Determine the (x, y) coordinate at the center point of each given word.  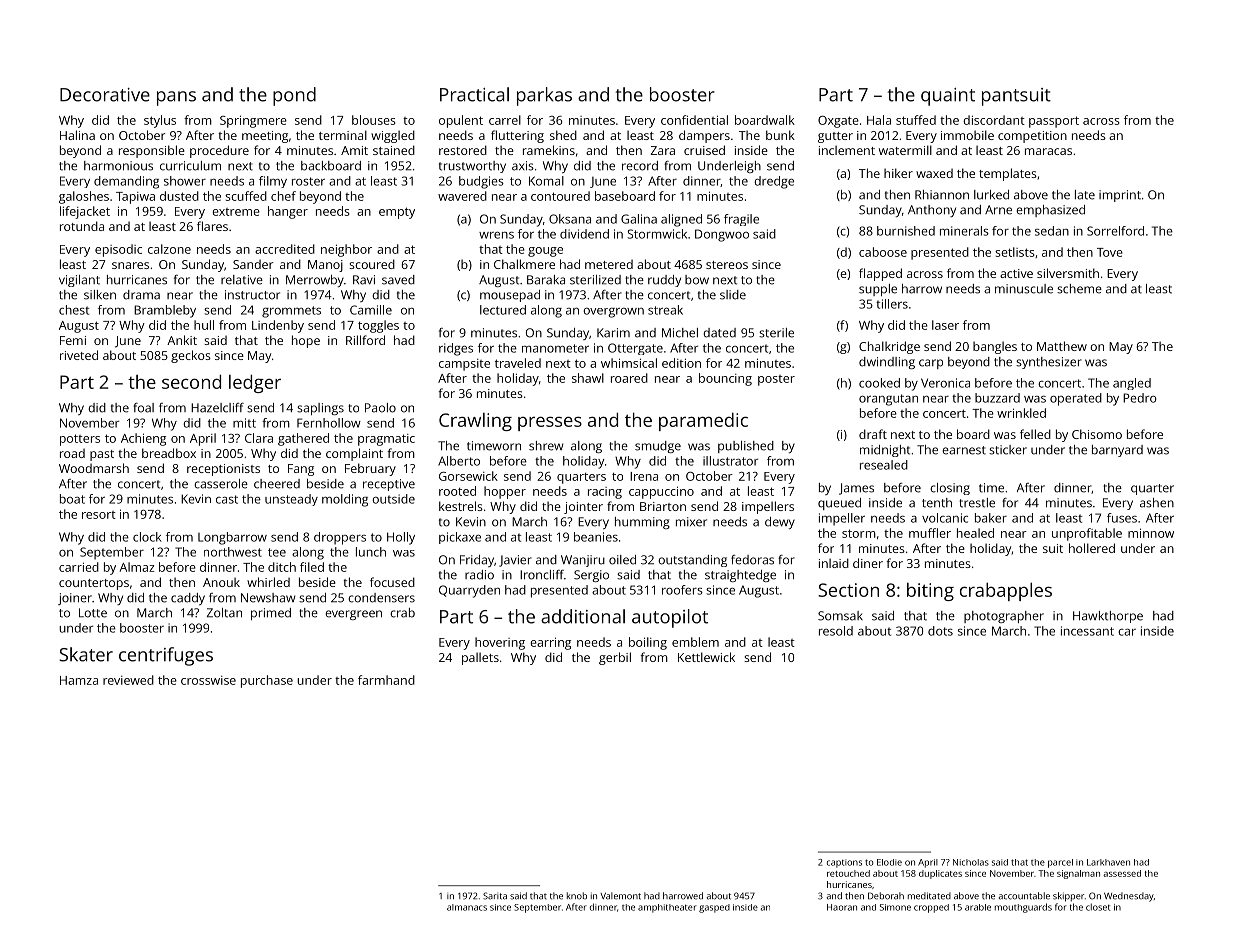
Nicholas (971, 862)
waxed (934, 173)
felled (1035, 434)
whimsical (629, 363)
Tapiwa (135, 198)
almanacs (467, 907)
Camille (371, 310)
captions (844, 863)
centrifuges (166, 656)
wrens (496, 235)
